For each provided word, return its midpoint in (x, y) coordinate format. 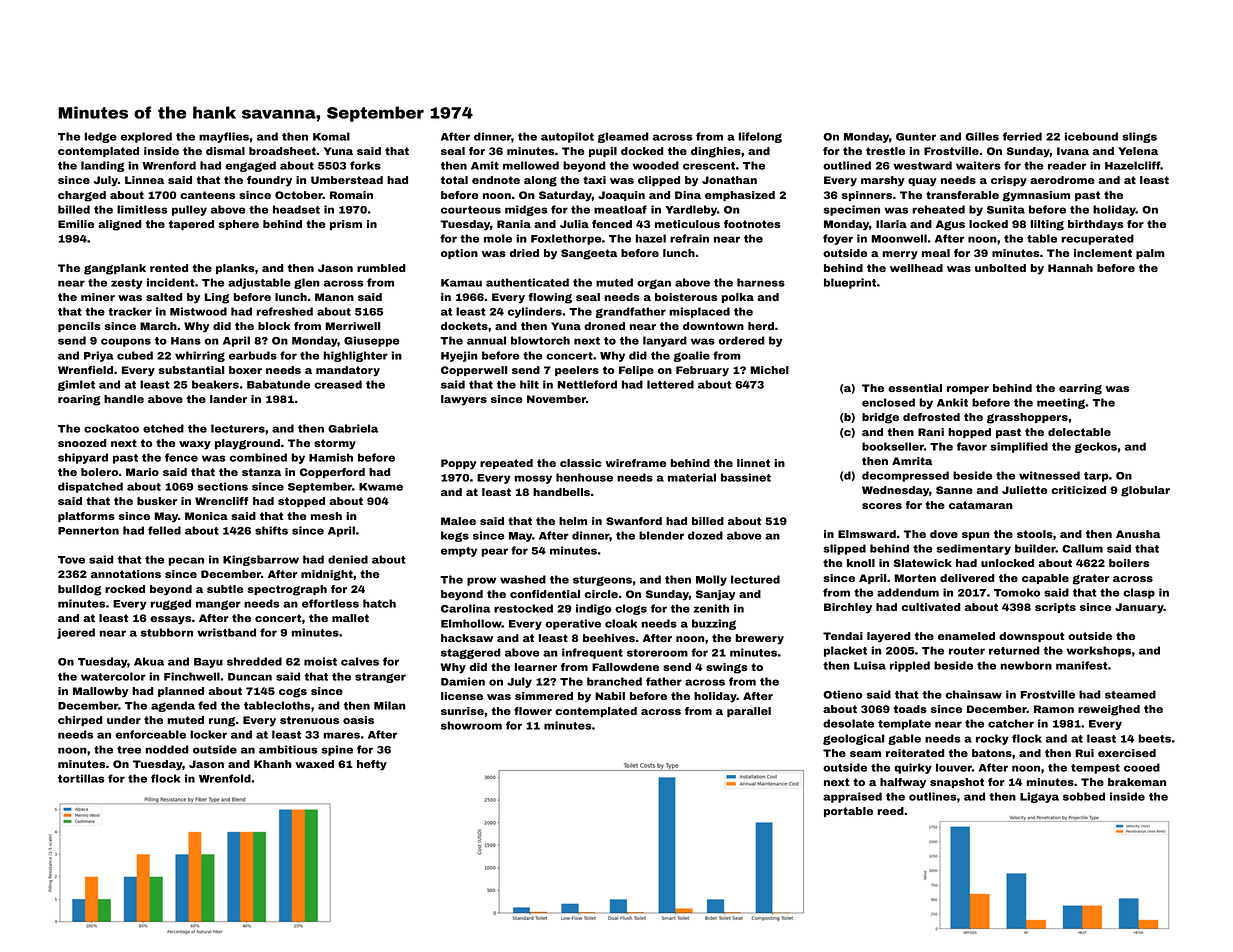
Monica (206, 516)
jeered (76, 633)
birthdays (1096, 225)
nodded (167, 749)
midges (526, 210)
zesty (127, 284)
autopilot (567, 137)
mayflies (224, 137)
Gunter (916, 137)
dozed (705, 535)
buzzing (714, 624)
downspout (1032, 637)
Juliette (1024, 490)
